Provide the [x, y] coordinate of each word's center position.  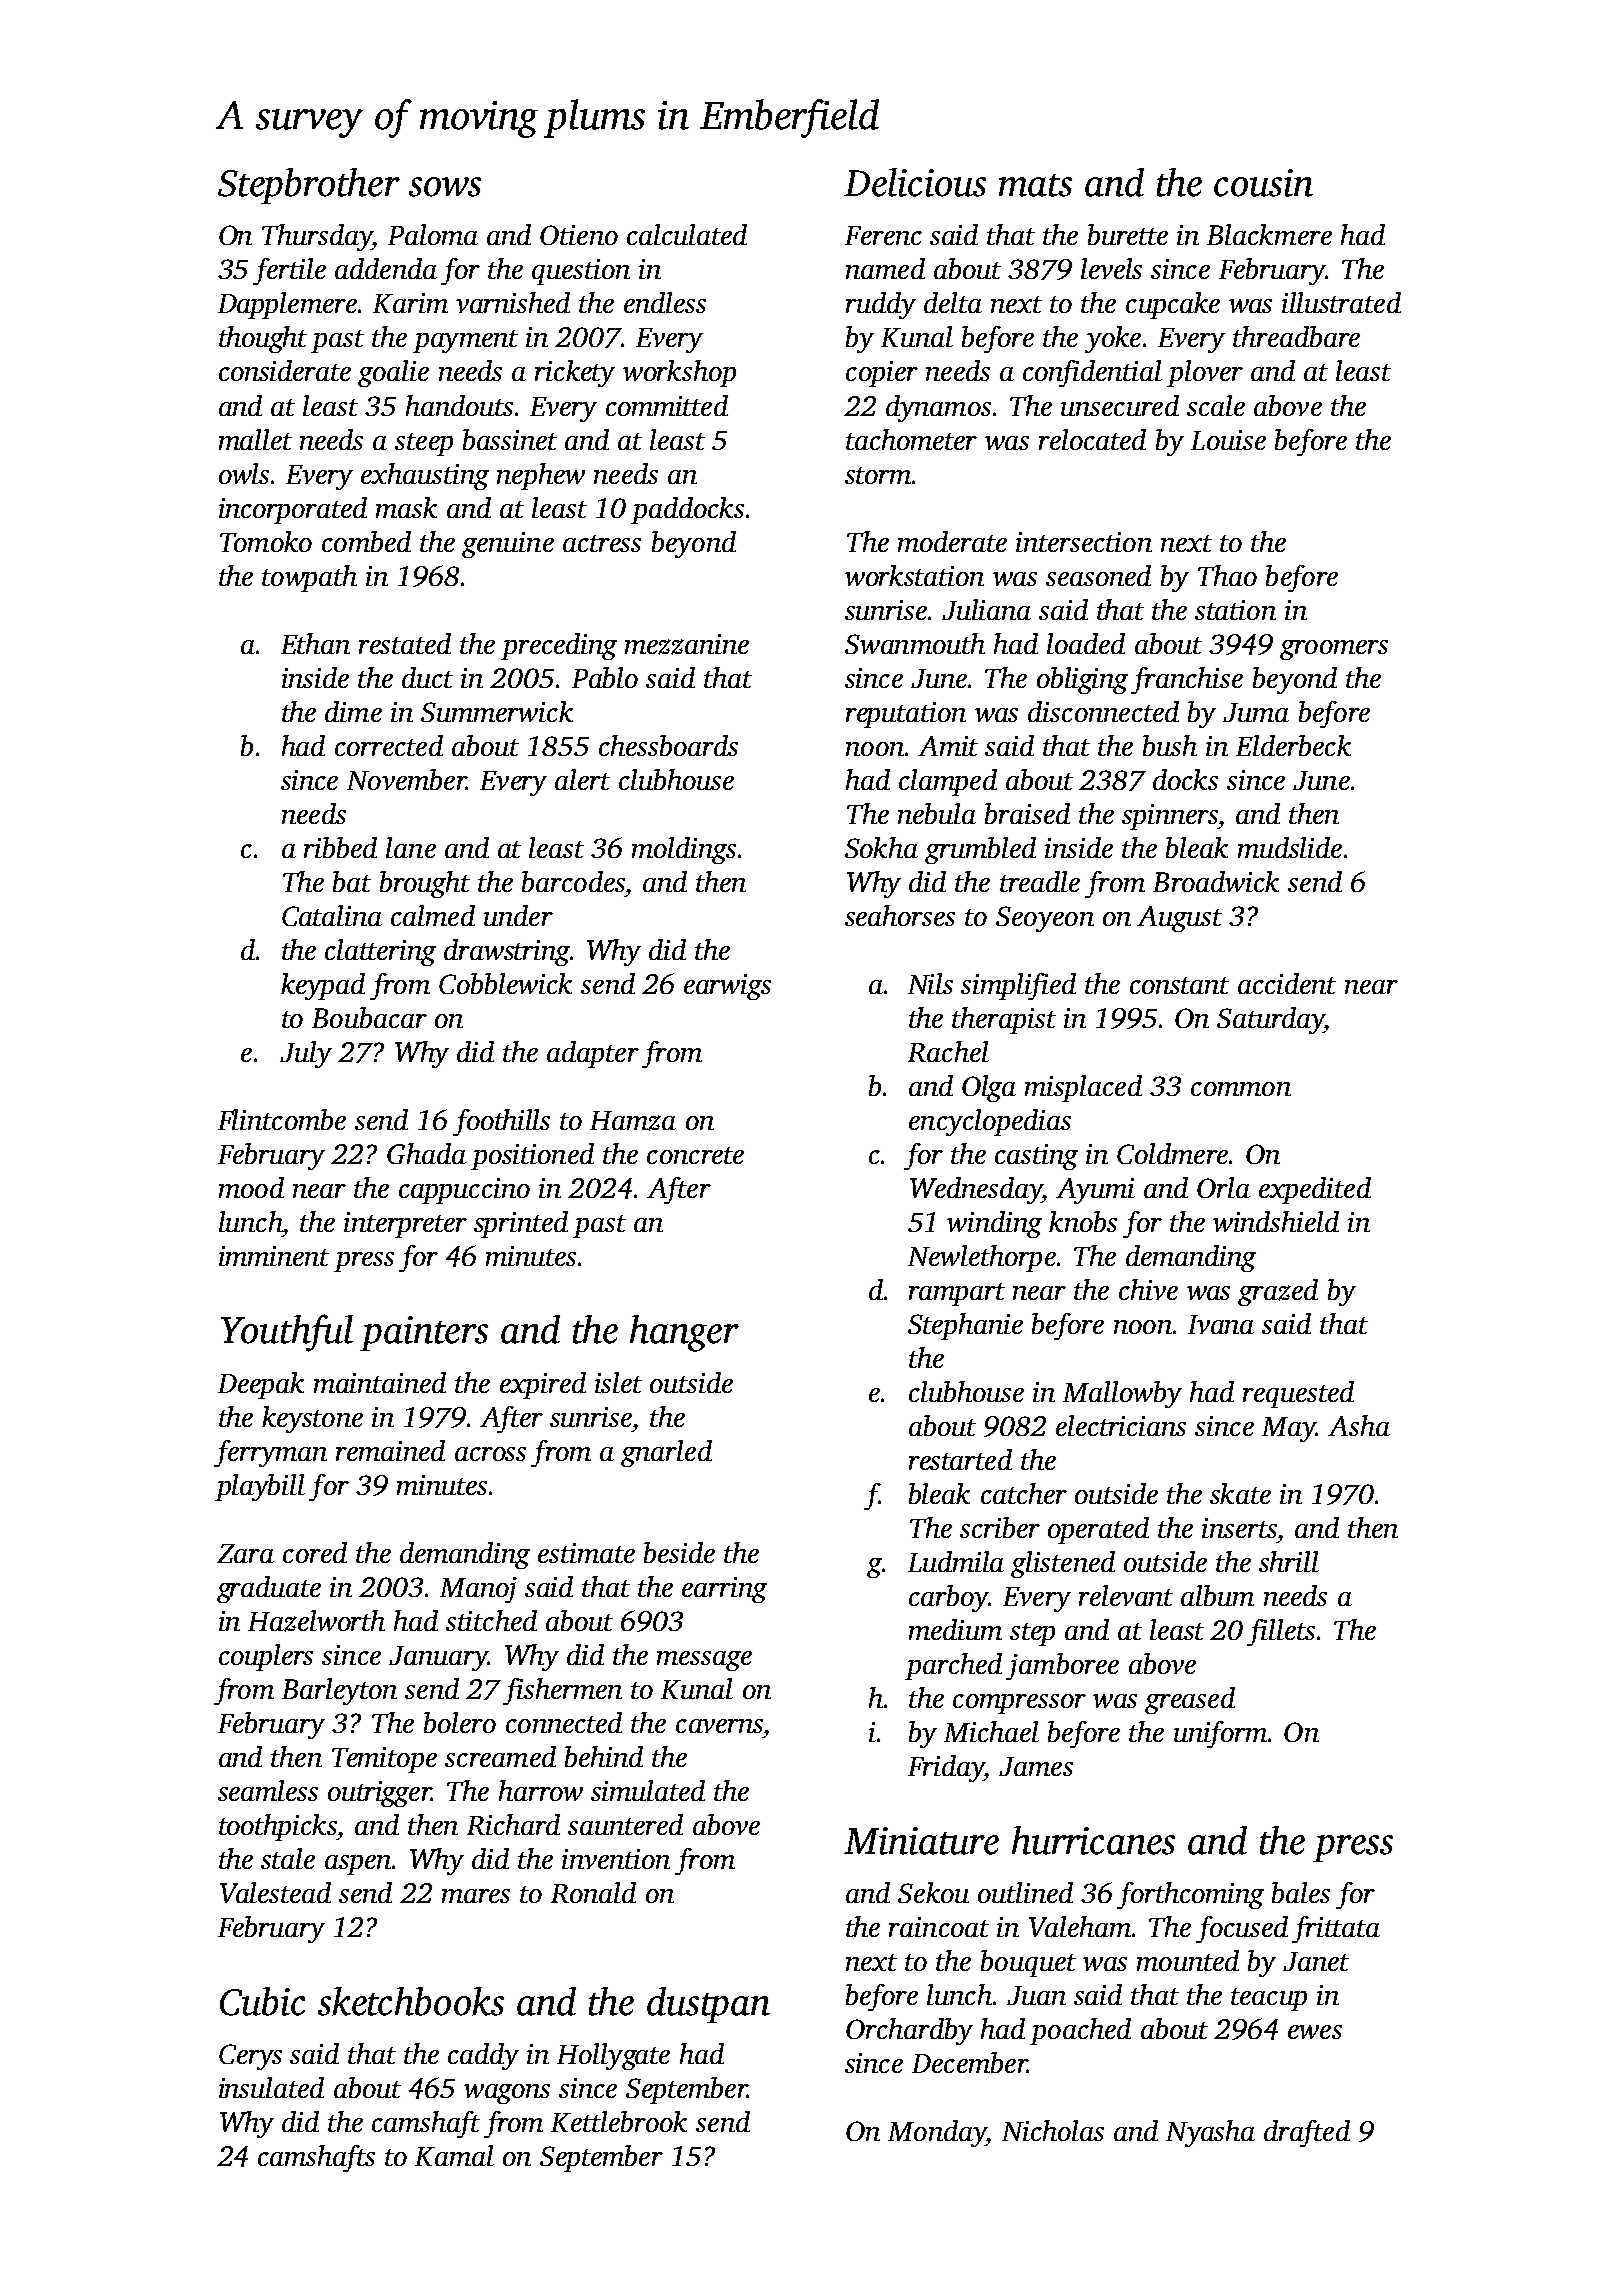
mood [251, 1187]
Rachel [948, 1051]
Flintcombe [282, 1119]
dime [353, 711]
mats [1035, 185]
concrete [695, 1155]
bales [1301, 1892]
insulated [271, 2087]
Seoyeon [1045, 919]
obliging [1082, 680]
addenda [386, 268]
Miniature [921, 1841]
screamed [500, 1756]
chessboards [668, 745]
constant [1179, 985]
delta [953, 302]
